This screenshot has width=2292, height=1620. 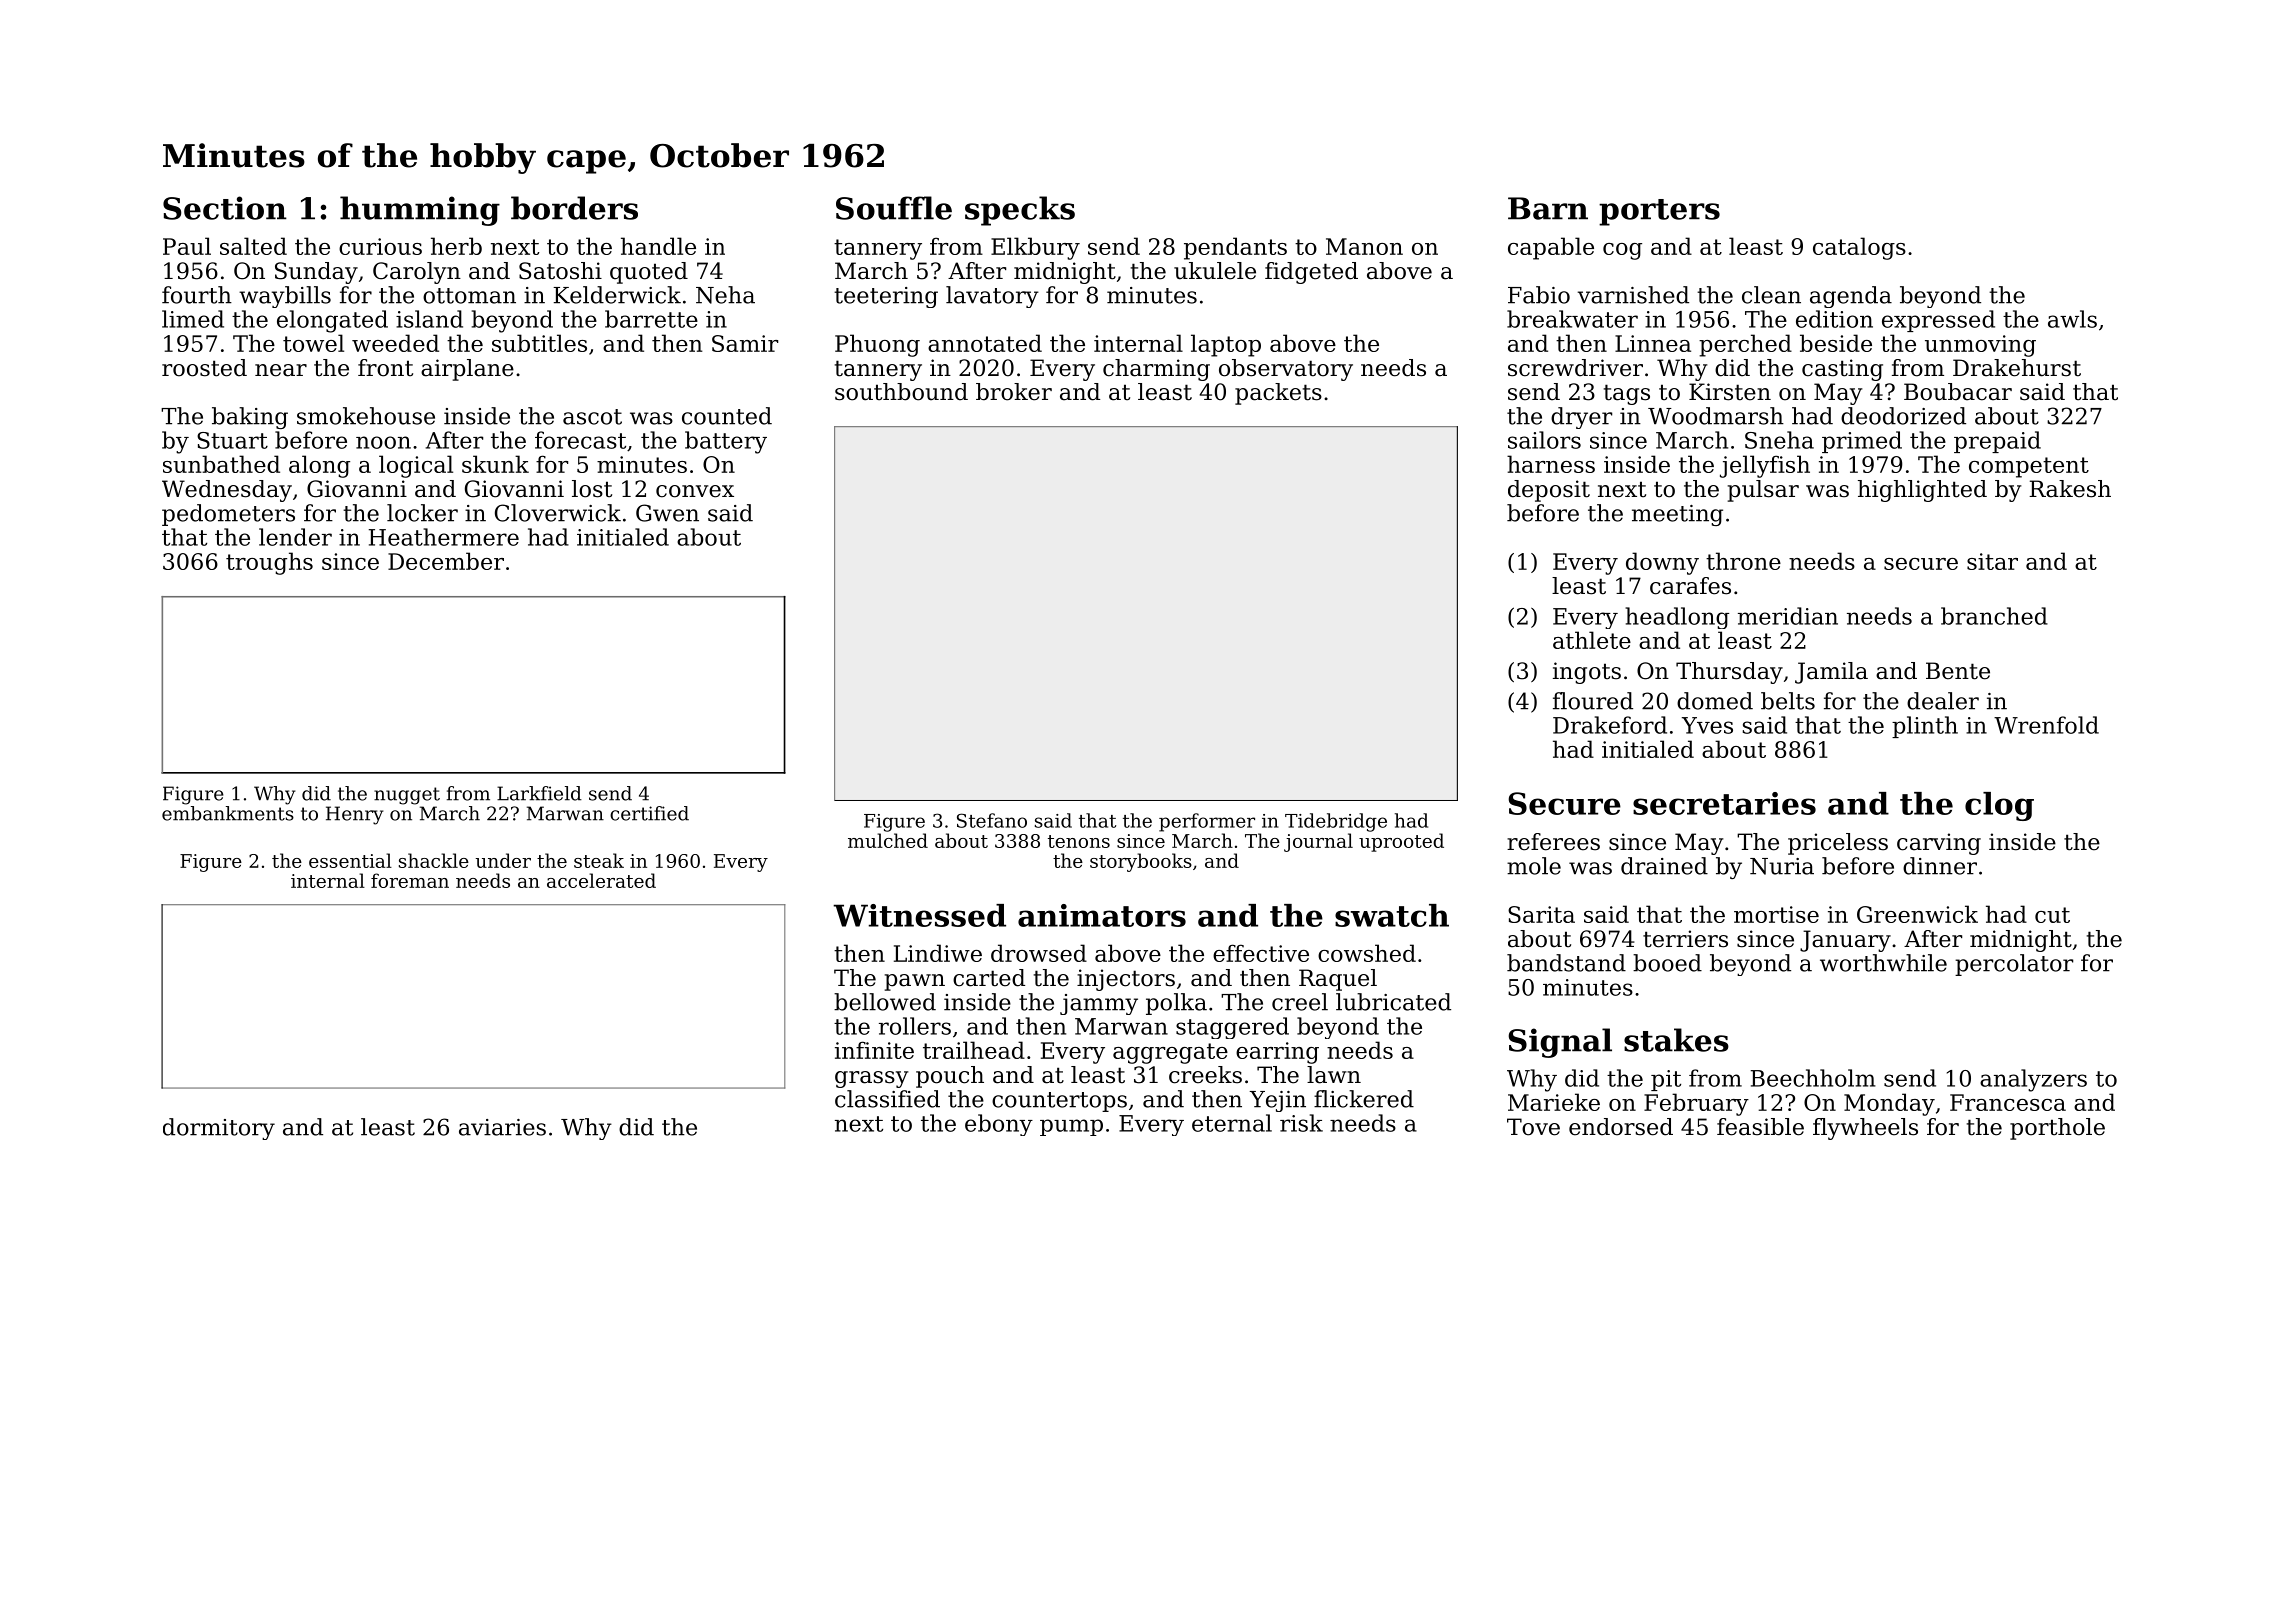 What do you see at coordinates (1994, 616) in the screenshot?
I see `branched` at bounding box center [1994, 616].
